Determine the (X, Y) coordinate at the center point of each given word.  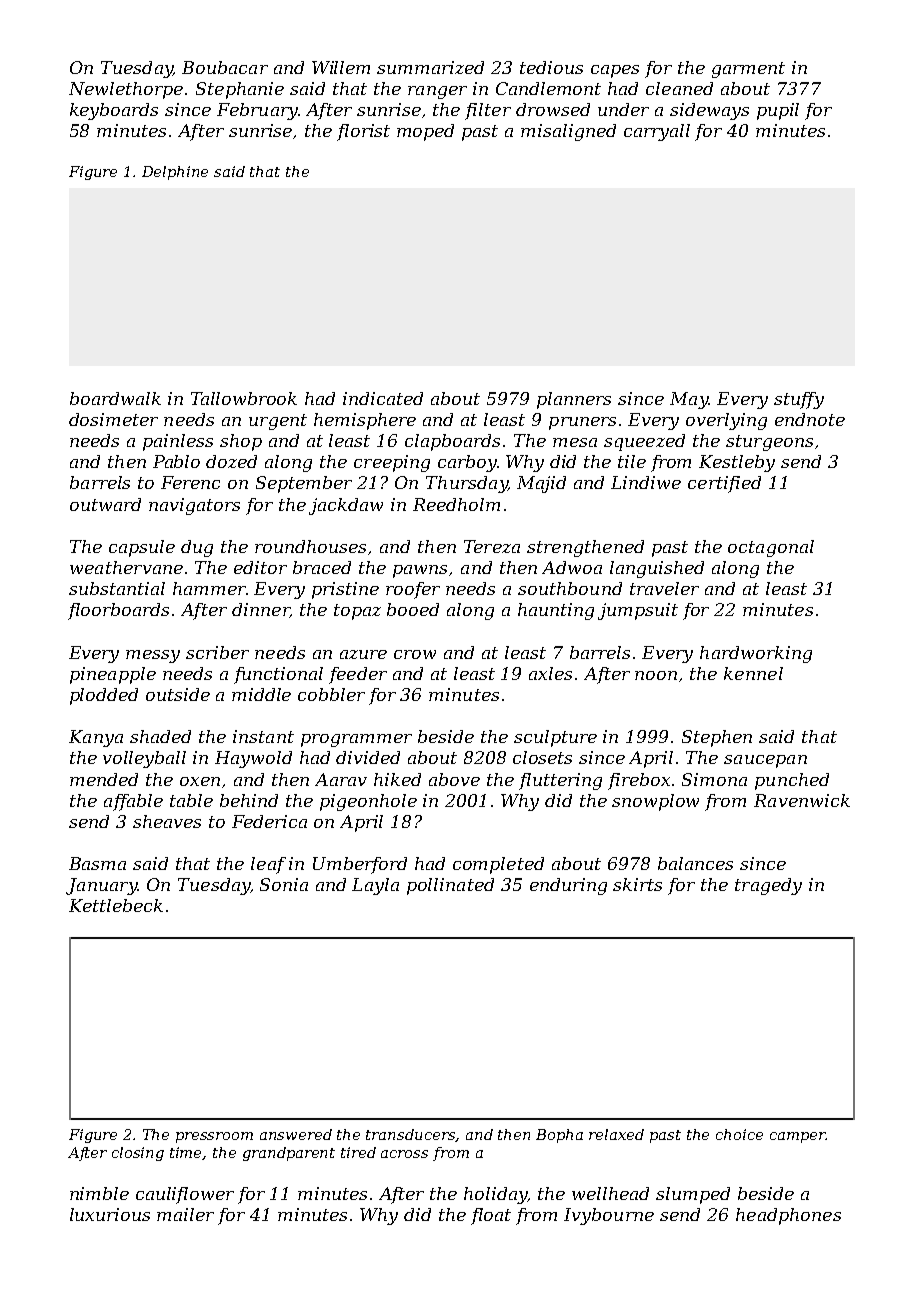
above (454, 779)
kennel (753, 673)
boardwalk (115, 398)
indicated (383, 398)
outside (178, 694)
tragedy (768, 886)
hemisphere (365, 421)
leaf (268, 865)
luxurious (110, 1214)
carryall (657, 132)
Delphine (175, 173)
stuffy (799, 400)
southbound (570, 588)
